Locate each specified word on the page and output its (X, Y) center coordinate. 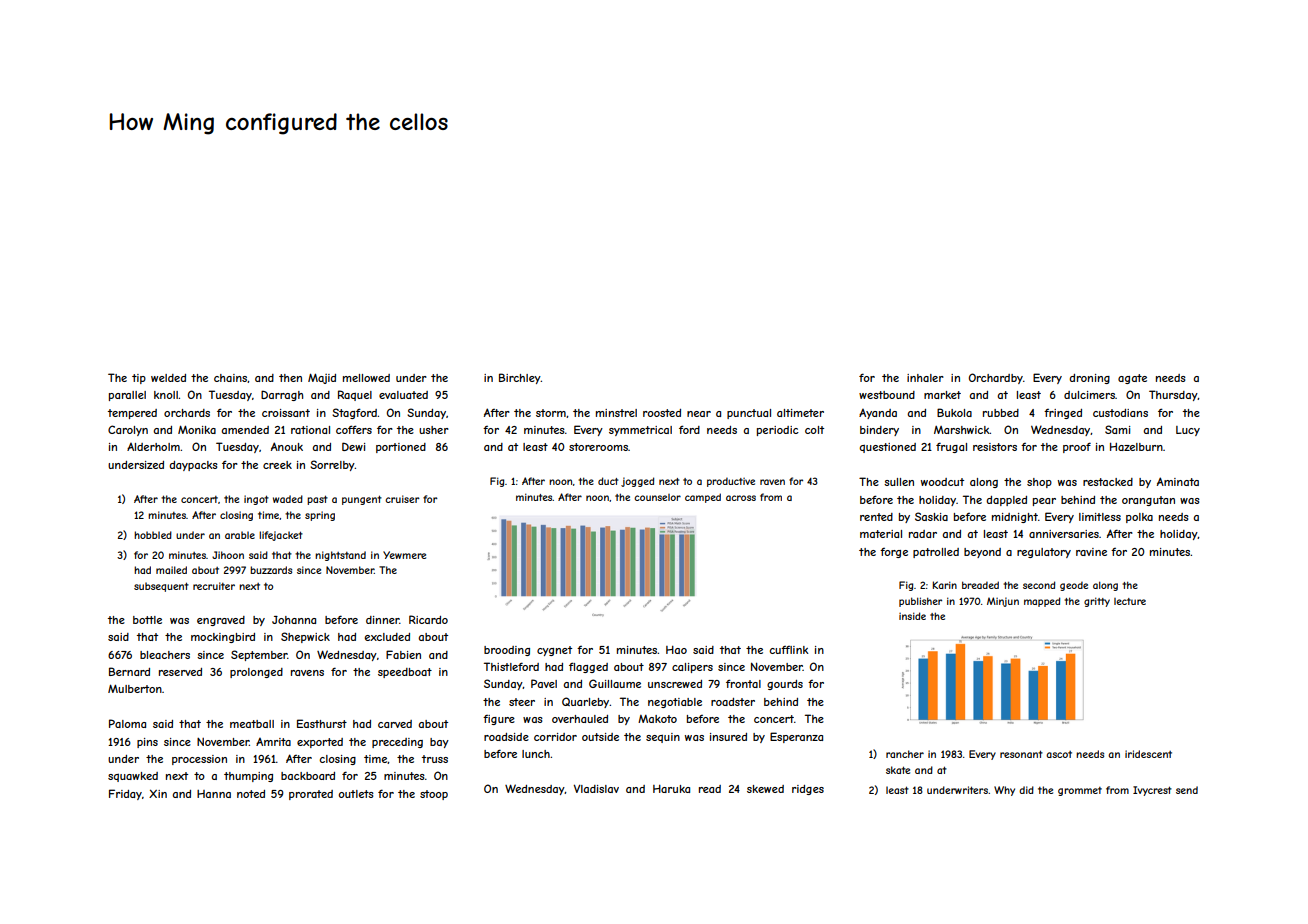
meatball (252, 724)
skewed (765, 789)
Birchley (520, 378)
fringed (1063, 414)
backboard (308, 776)
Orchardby (996, 378)
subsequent (161, 587)
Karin (945, 585)
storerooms (598, 447)
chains (230, 378)
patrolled (936, 553)
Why (1004, 791)
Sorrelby (332, 465)
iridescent (1148, 754)
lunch (536, 754)
